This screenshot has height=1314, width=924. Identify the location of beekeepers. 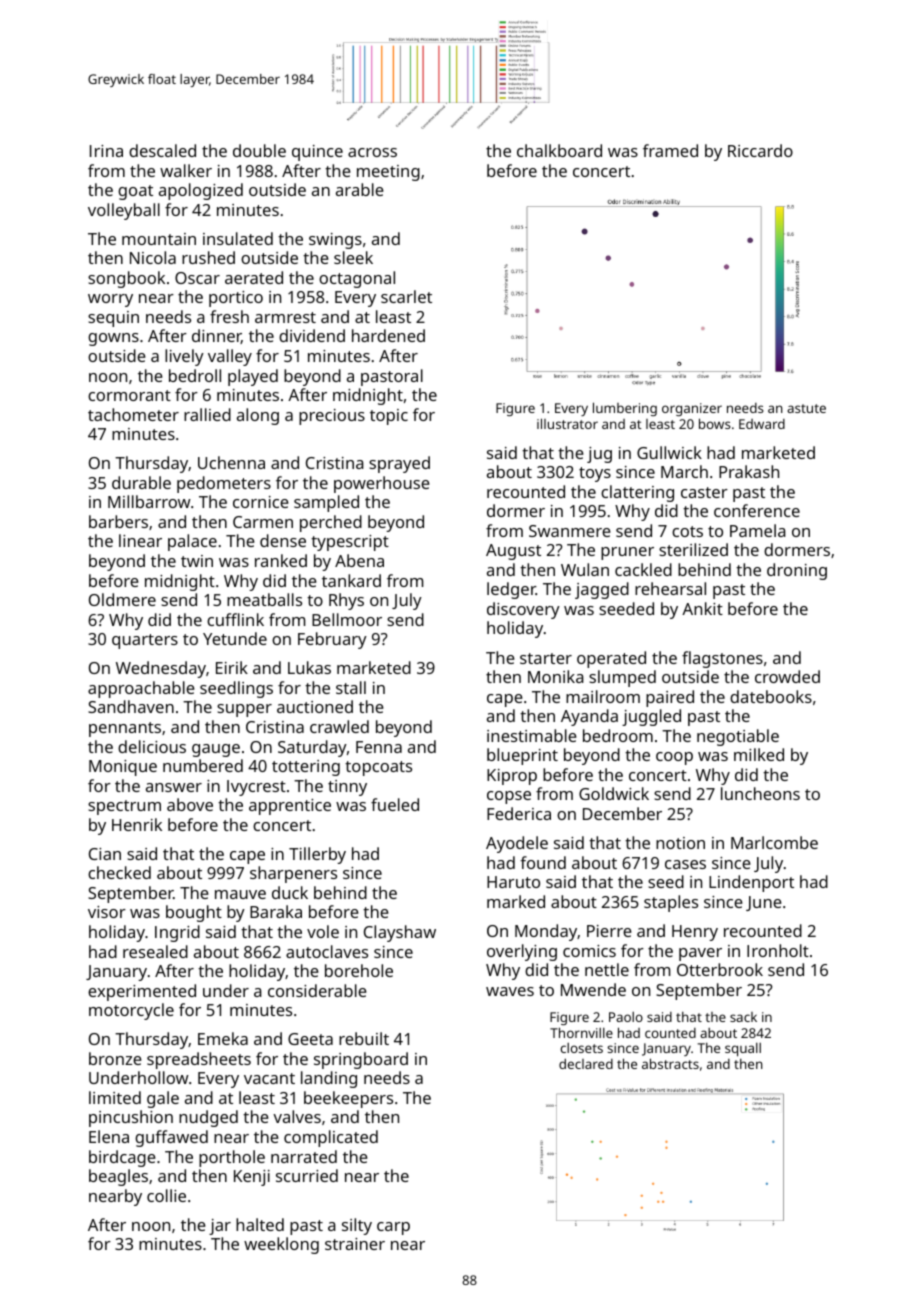
(348, 1099).
